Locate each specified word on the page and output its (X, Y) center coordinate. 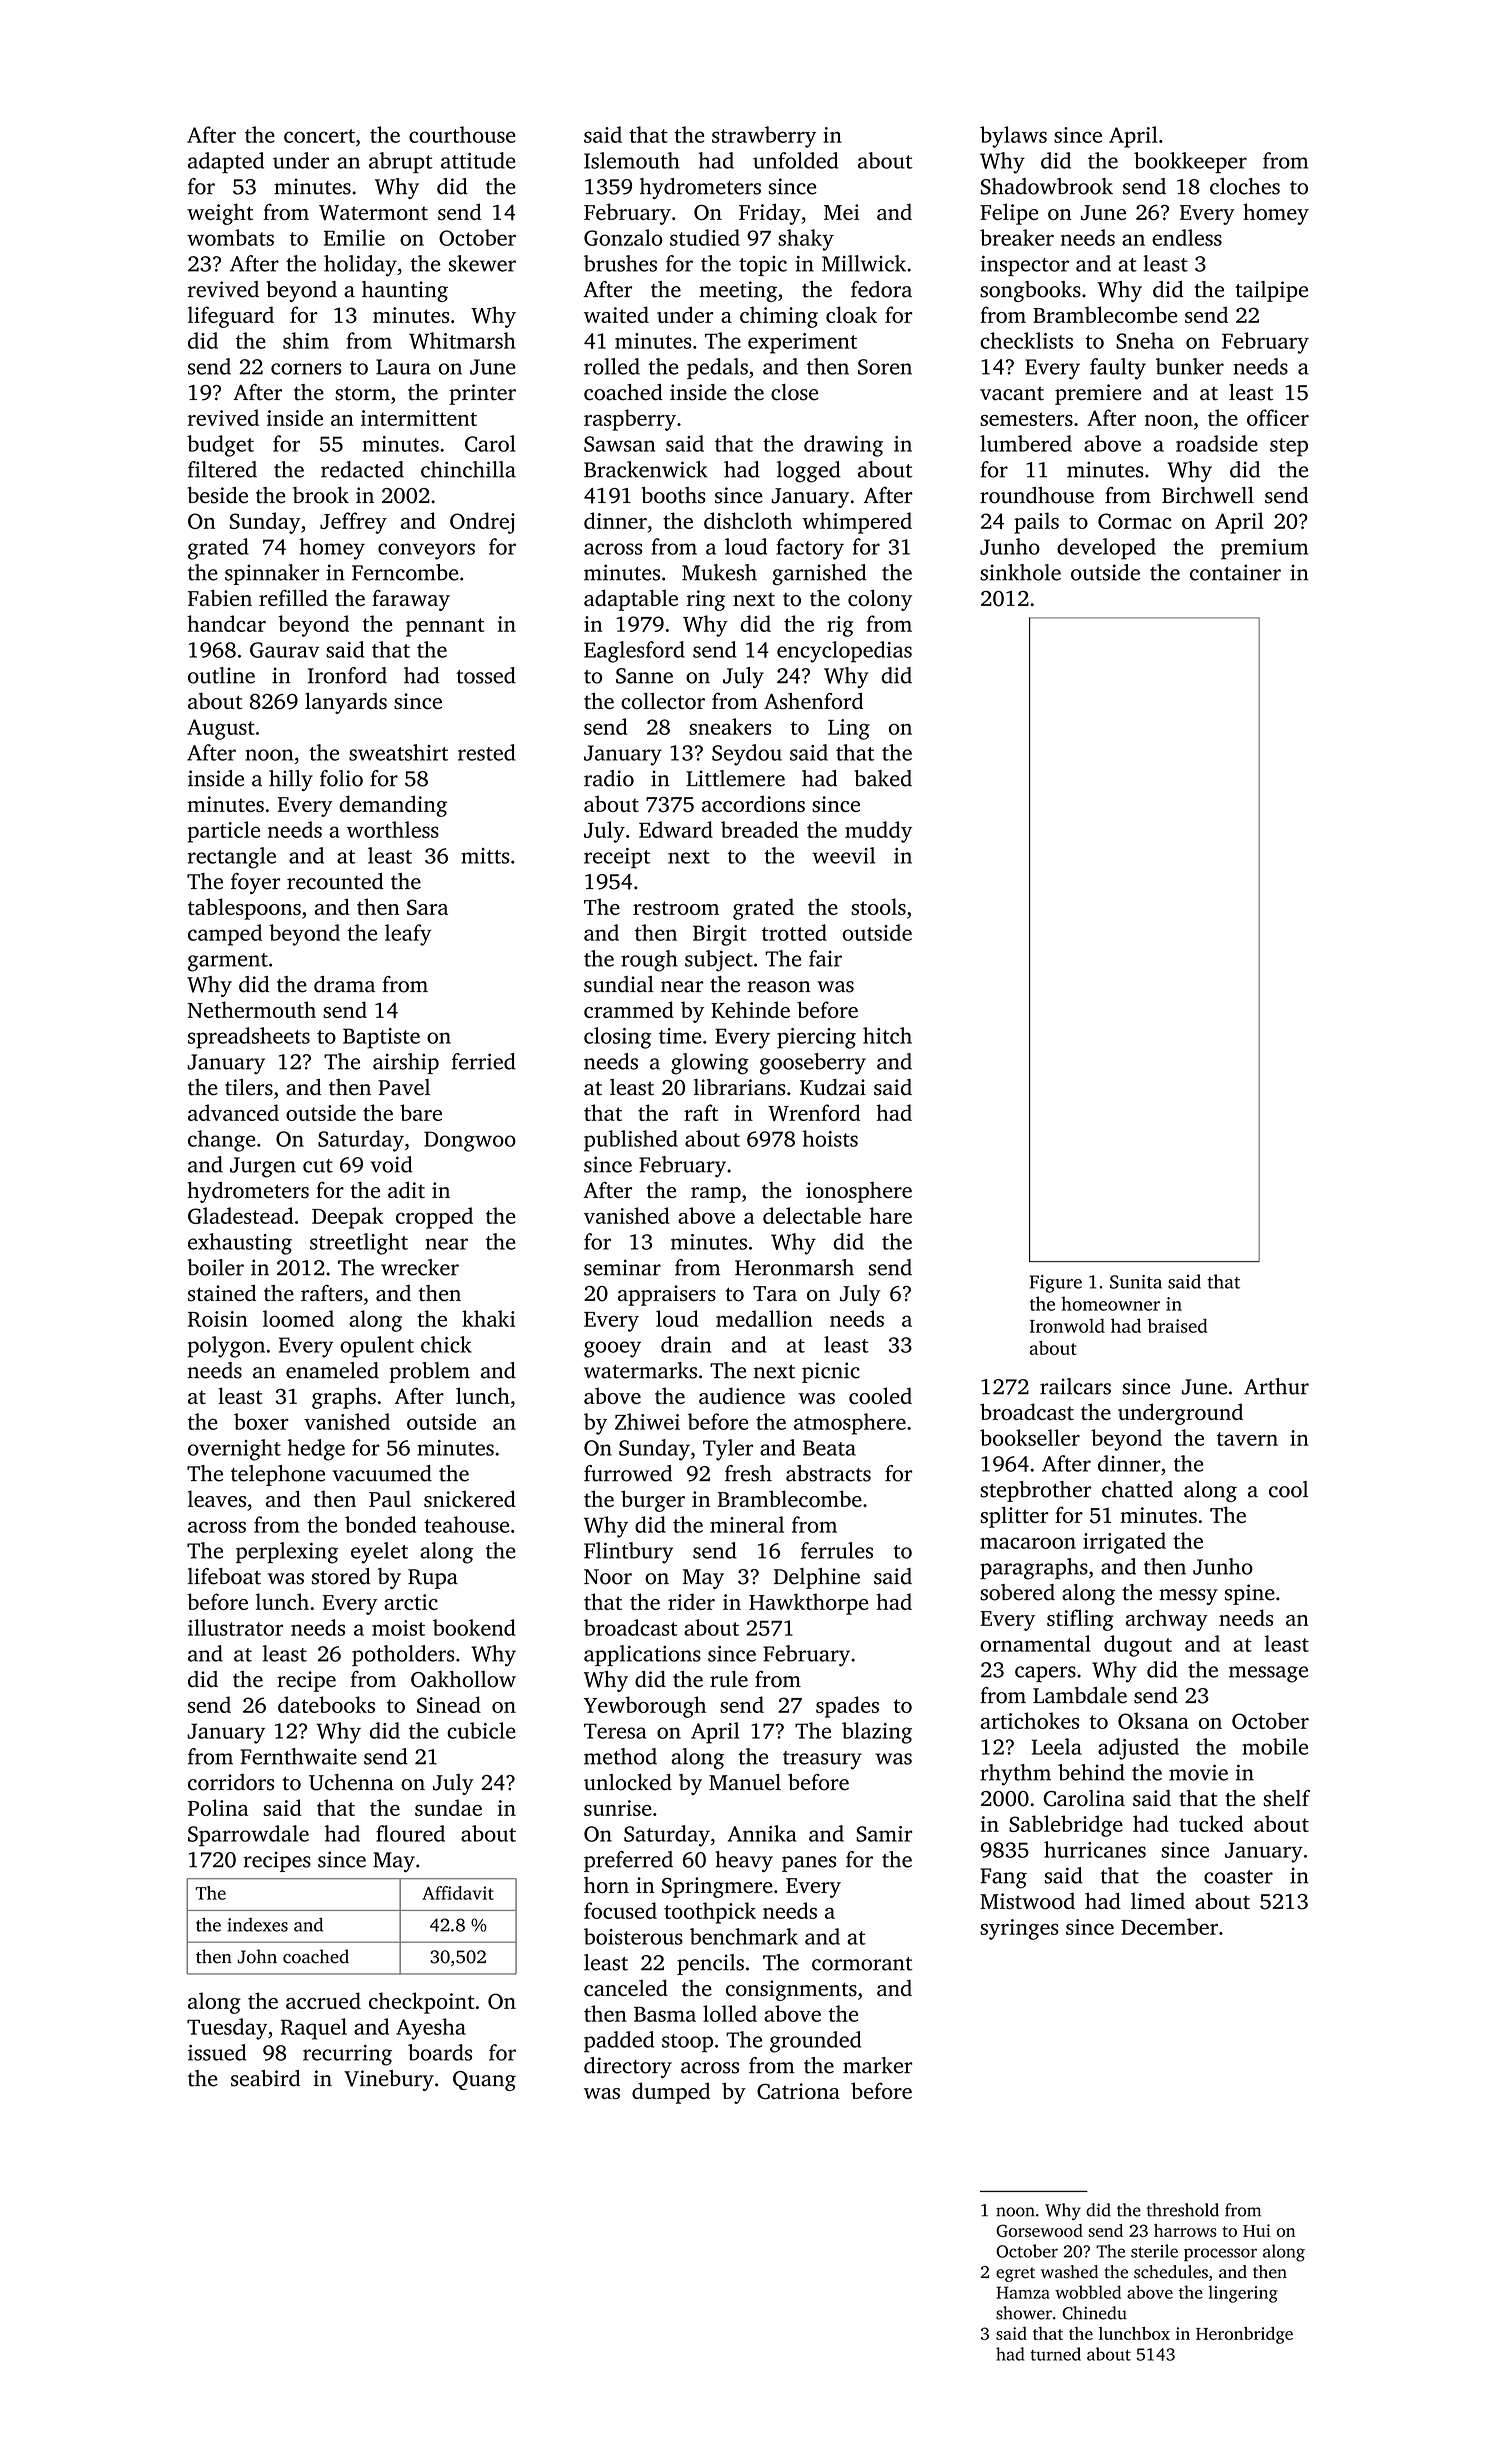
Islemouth (632, 160)
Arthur (1276, 1386)
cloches (1245, 186)
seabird (265, 2078)
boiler (215, 1267)
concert (319, 136)
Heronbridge (1244, 2335)
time (680, 1036)
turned (1055, 2354)
